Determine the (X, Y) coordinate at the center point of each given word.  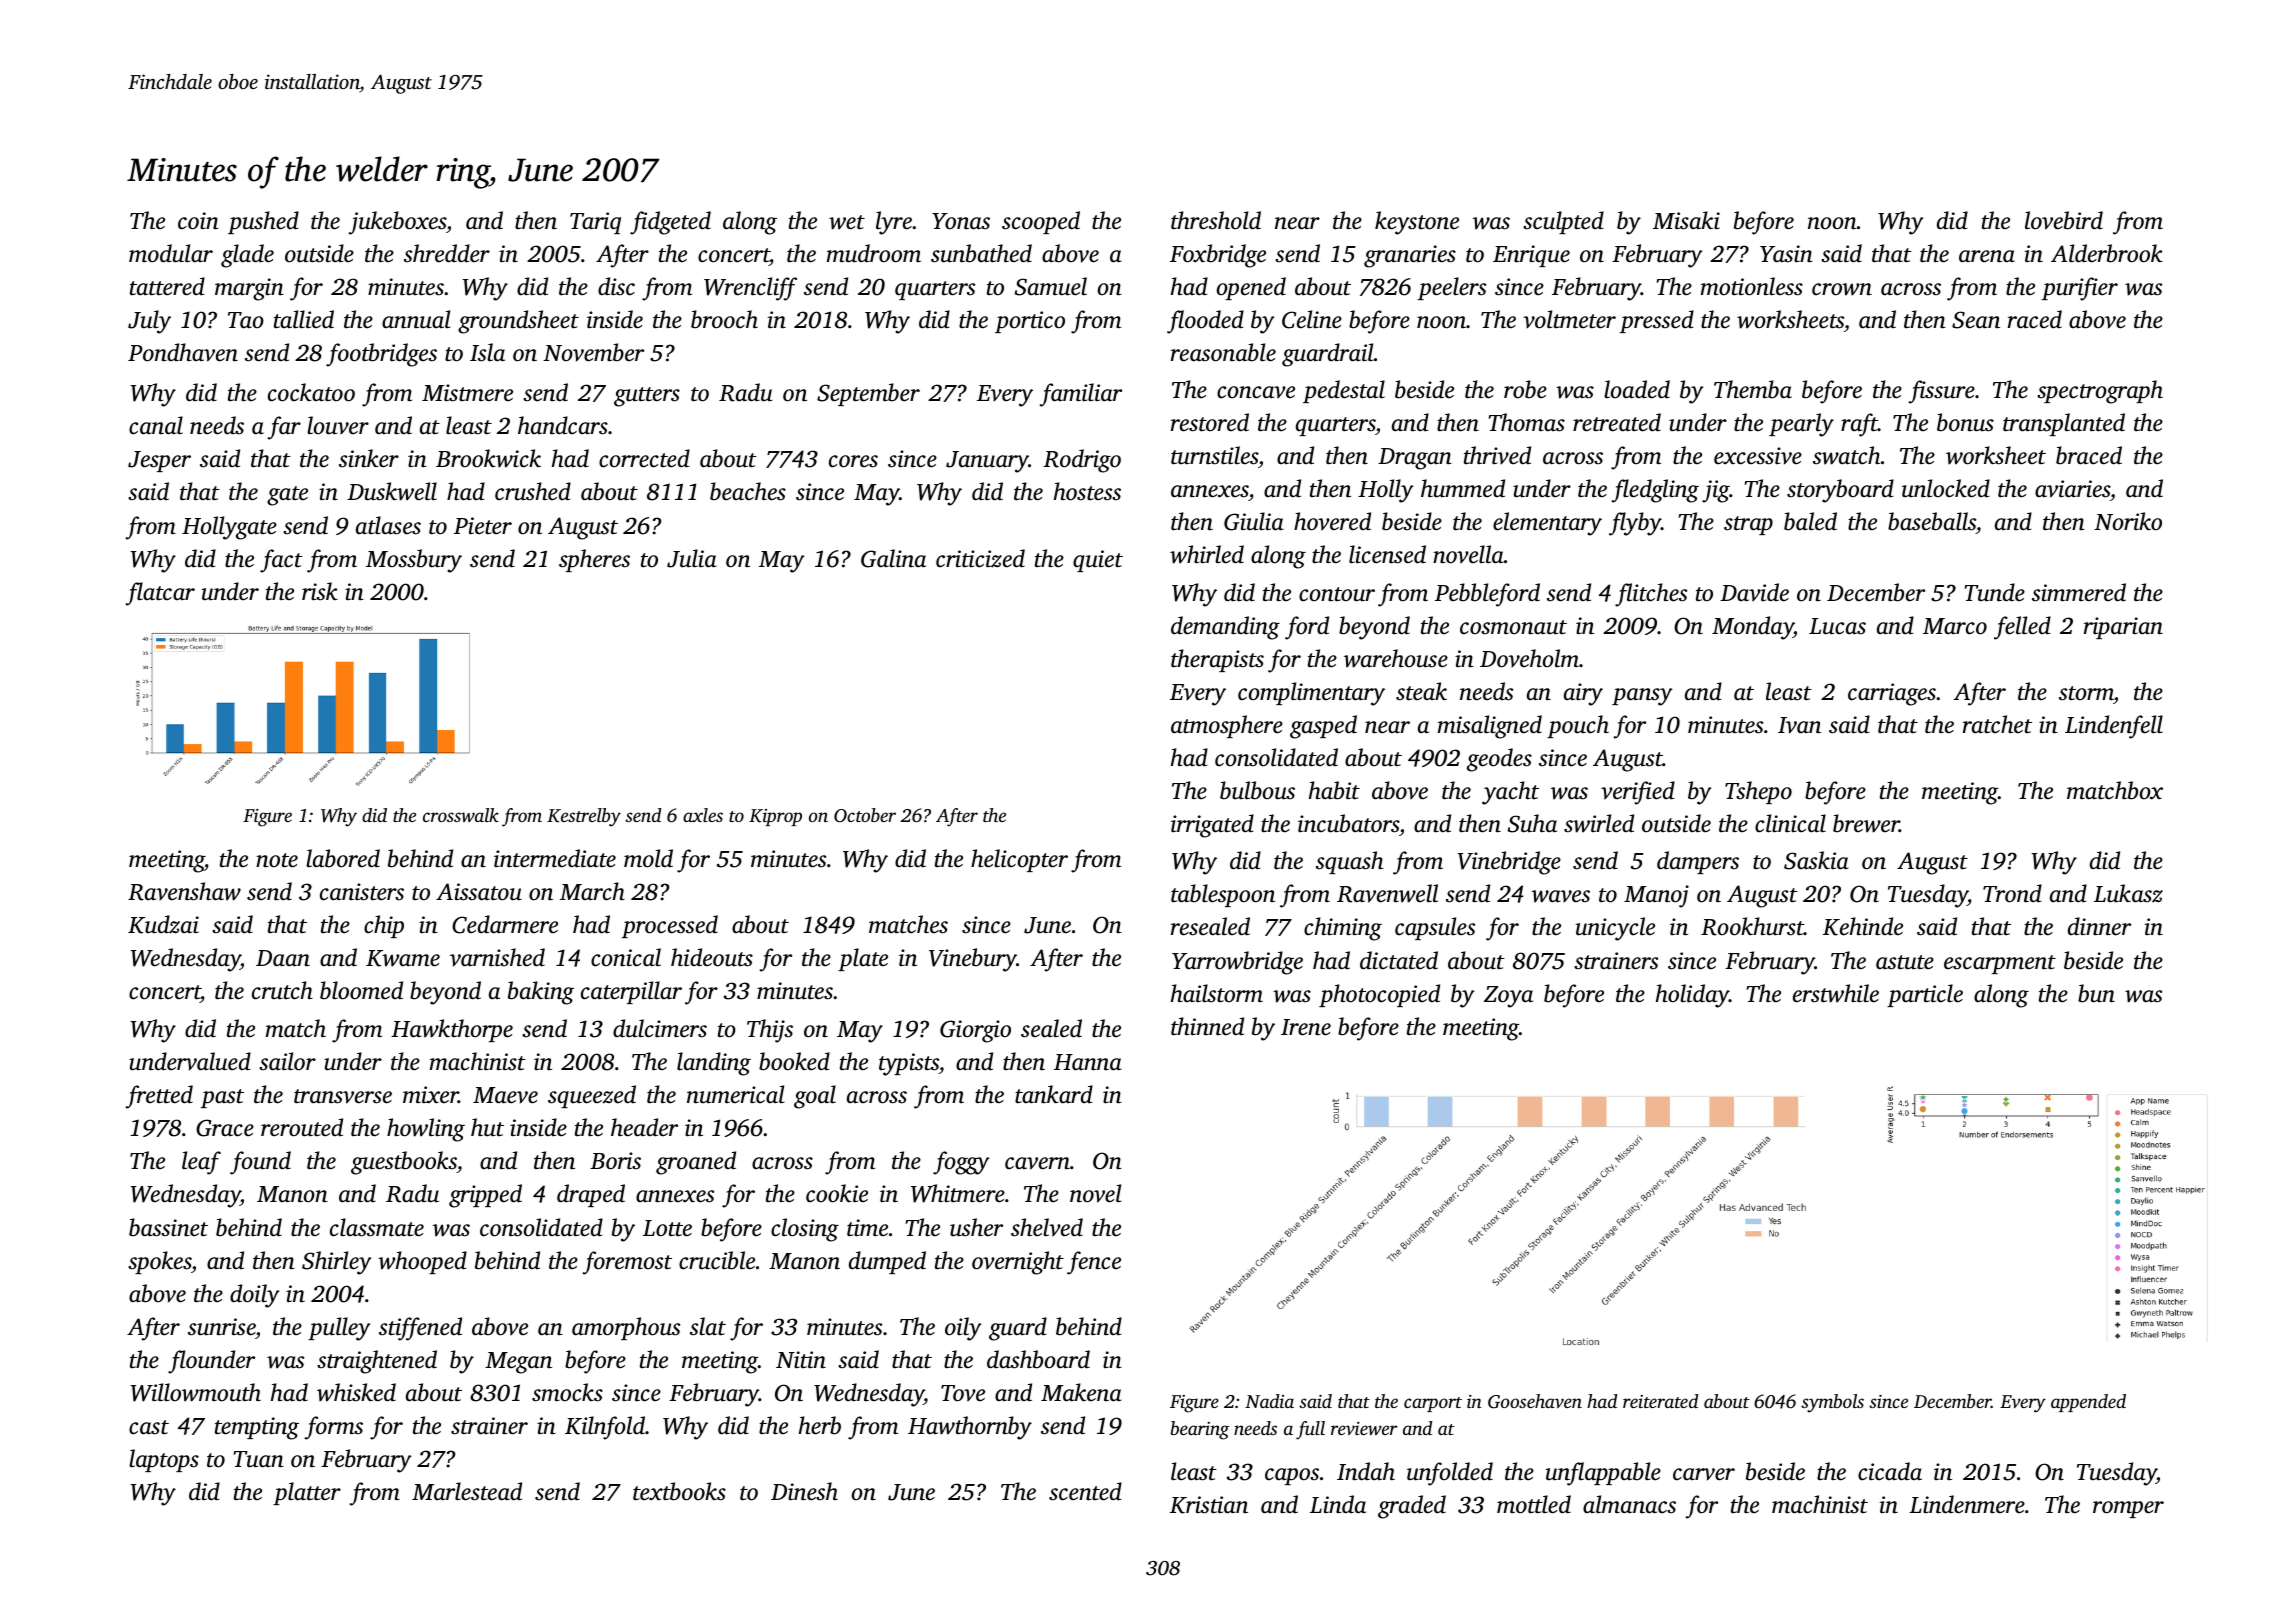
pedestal (1344, 391)
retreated (1617, 422)
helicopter (1019, 860)
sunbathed (981, 253)
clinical (1790, 823)
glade (247, 256)
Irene (1306, 1027)
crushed (533, 491)
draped (591, 1195)
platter (307, 1493)
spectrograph (2100, 392)
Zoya (1508, 997)
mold (648, 858)
